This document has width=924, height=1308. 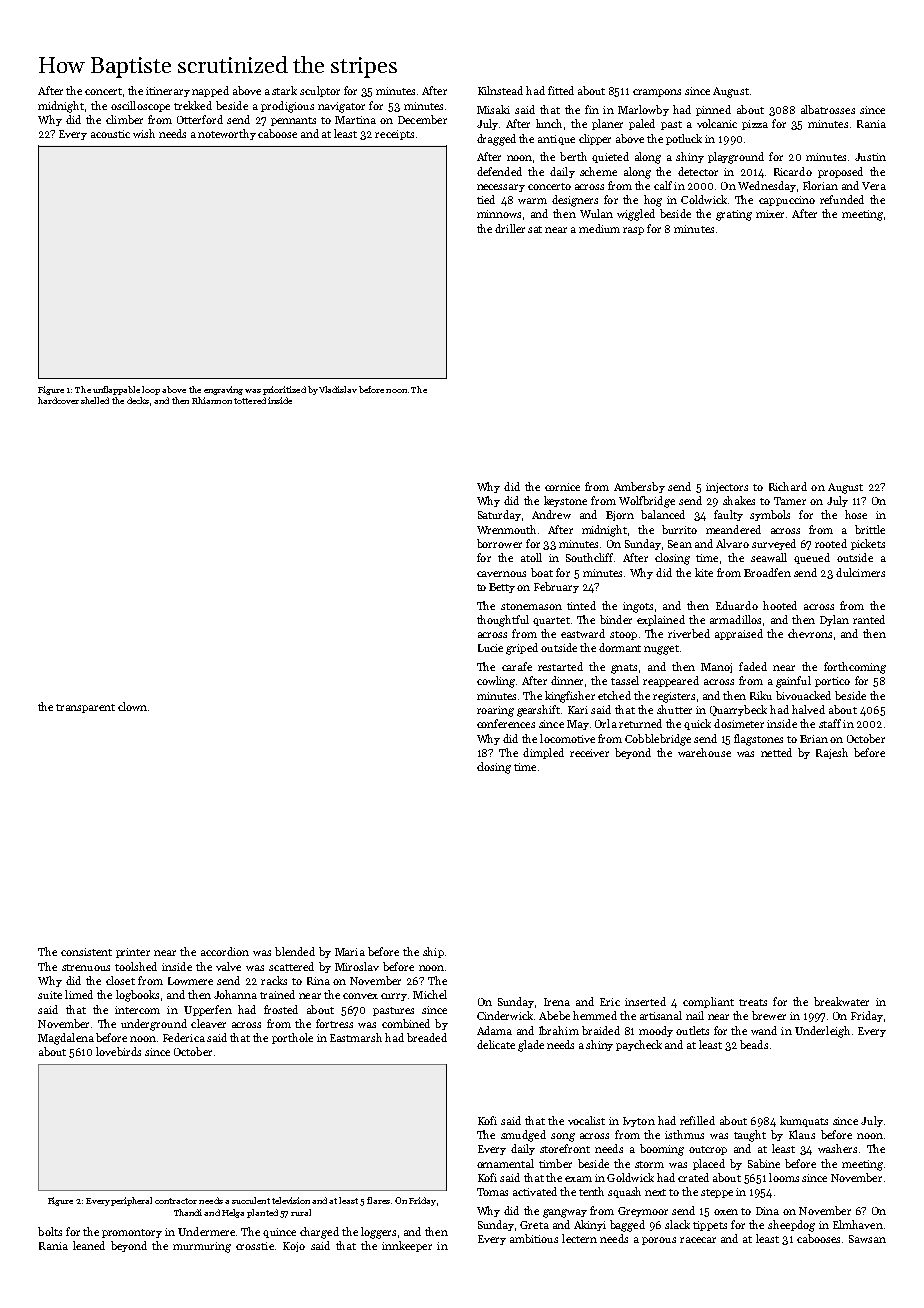 I want to click on clown, so click(x=132, y=706).
